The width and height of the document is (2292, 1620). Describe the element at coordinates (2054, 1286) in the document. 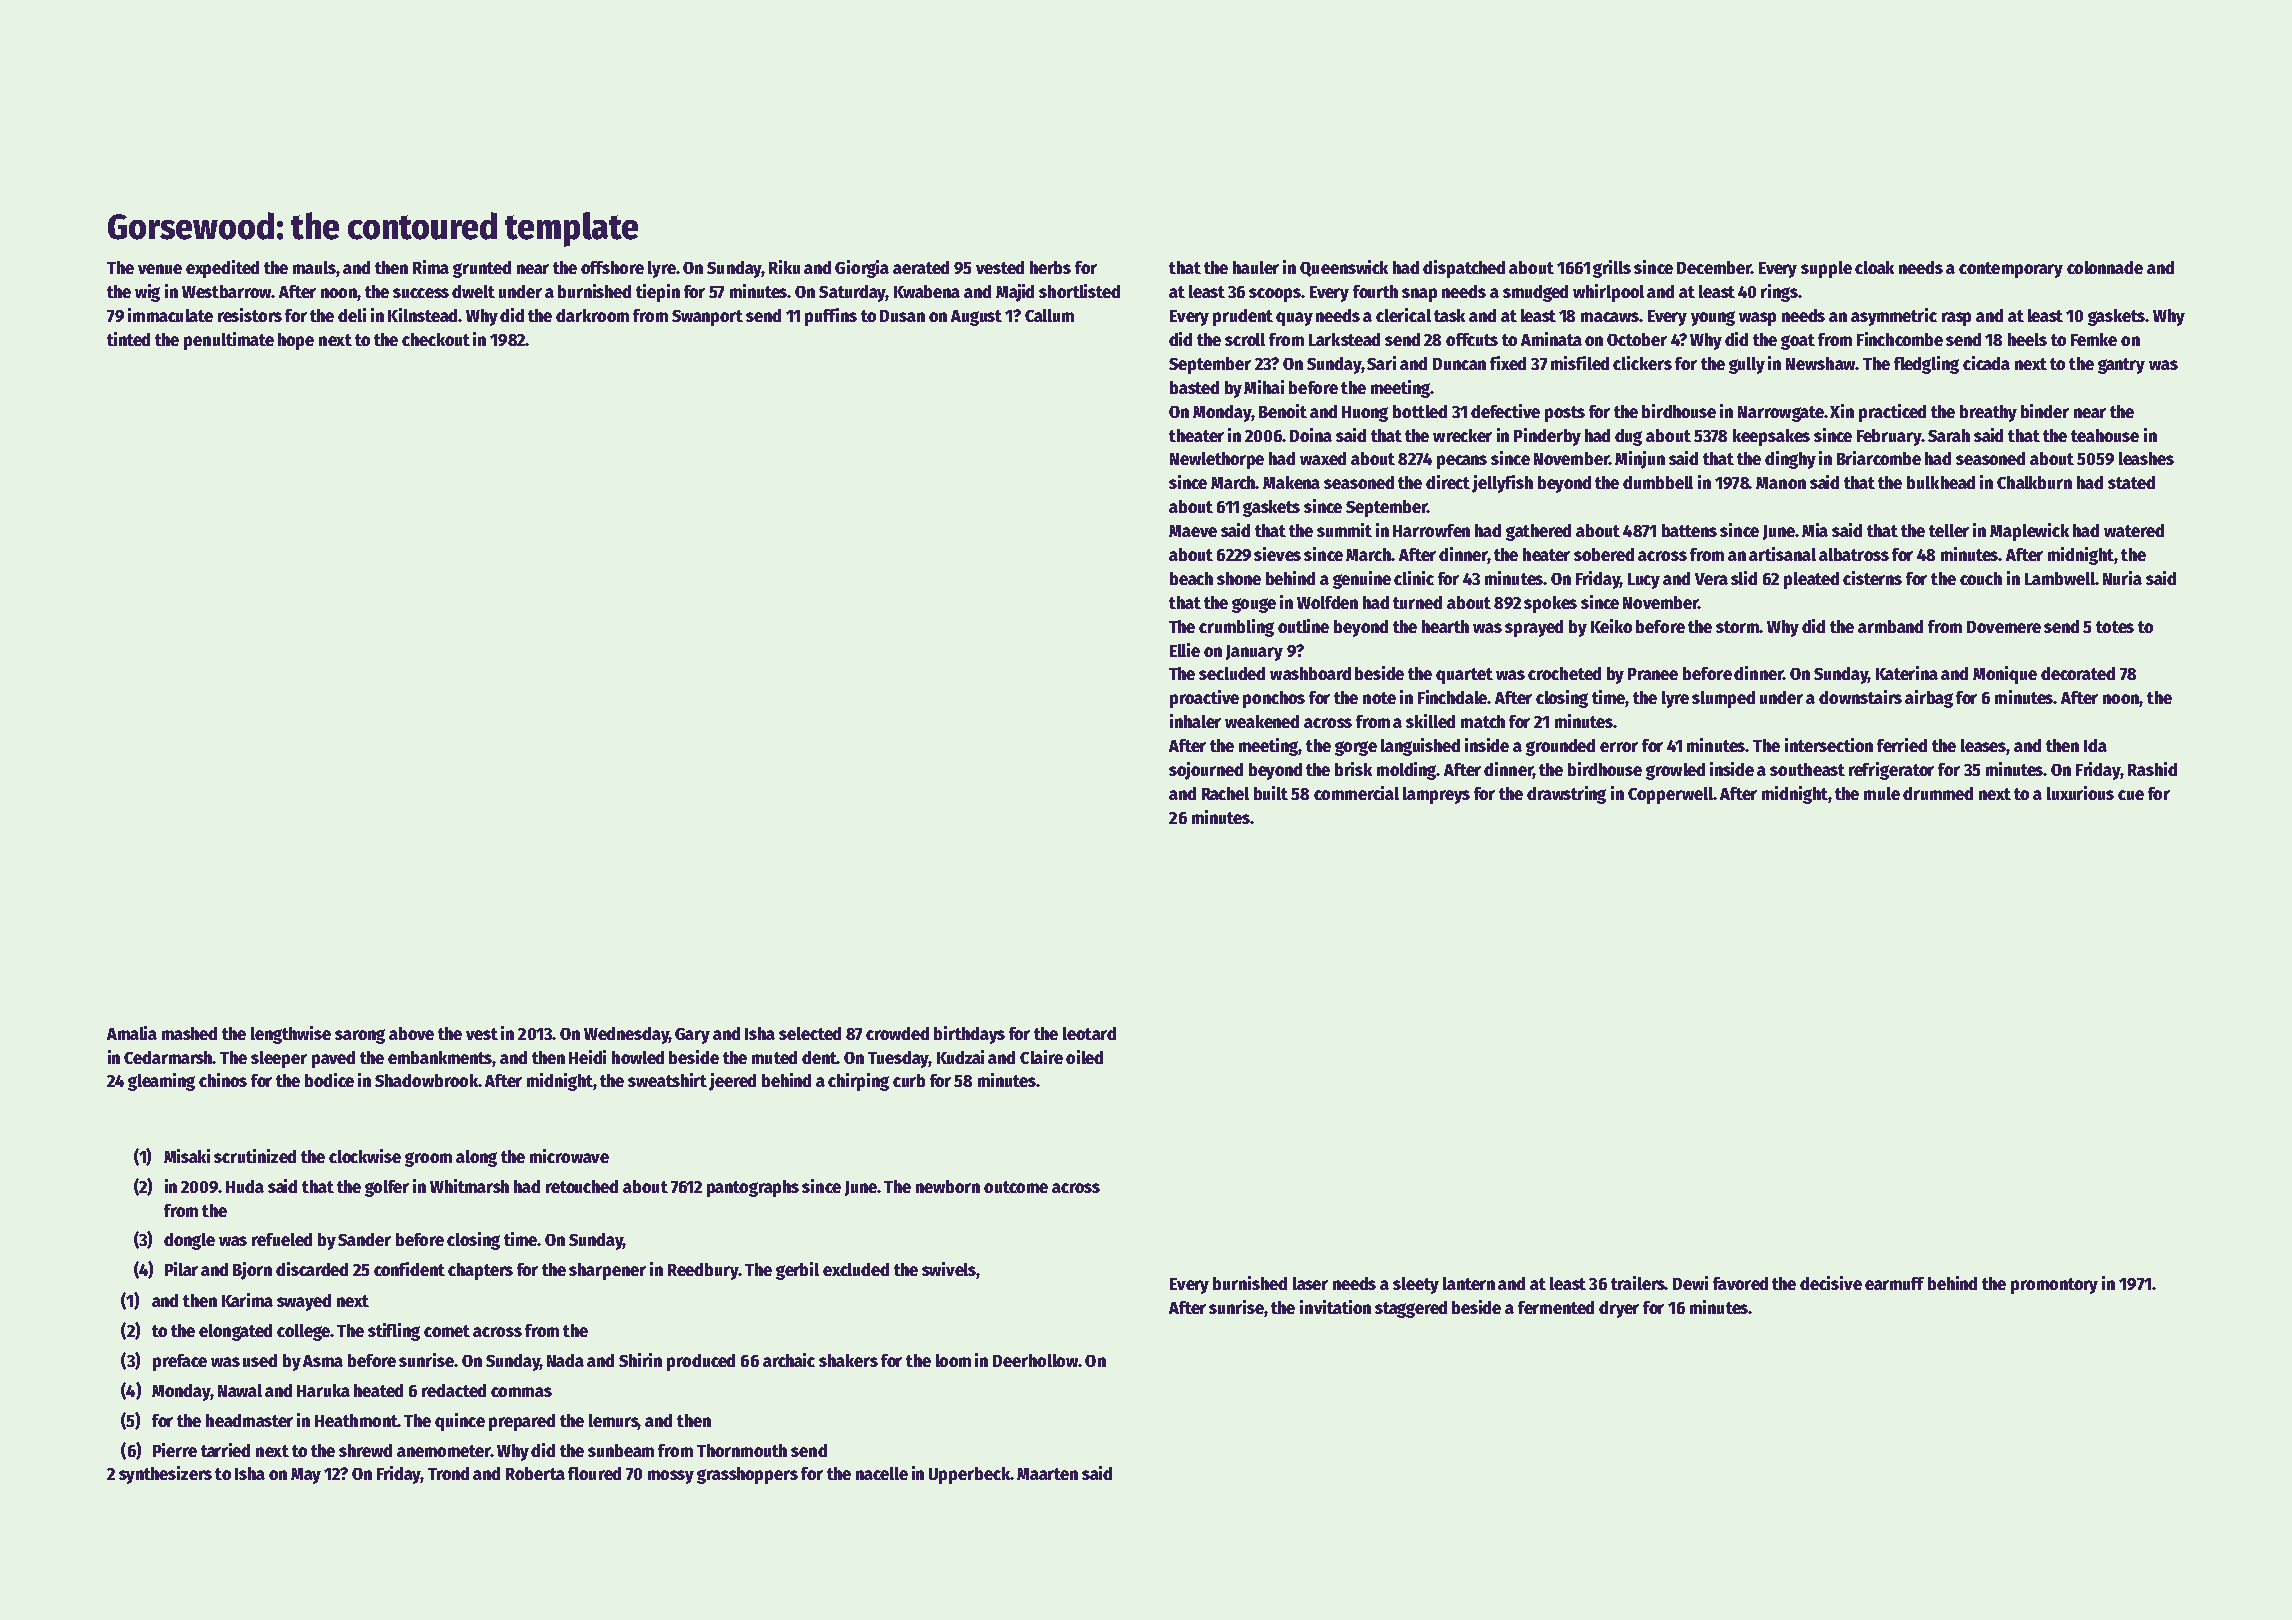

I see `promontory` at that location.
